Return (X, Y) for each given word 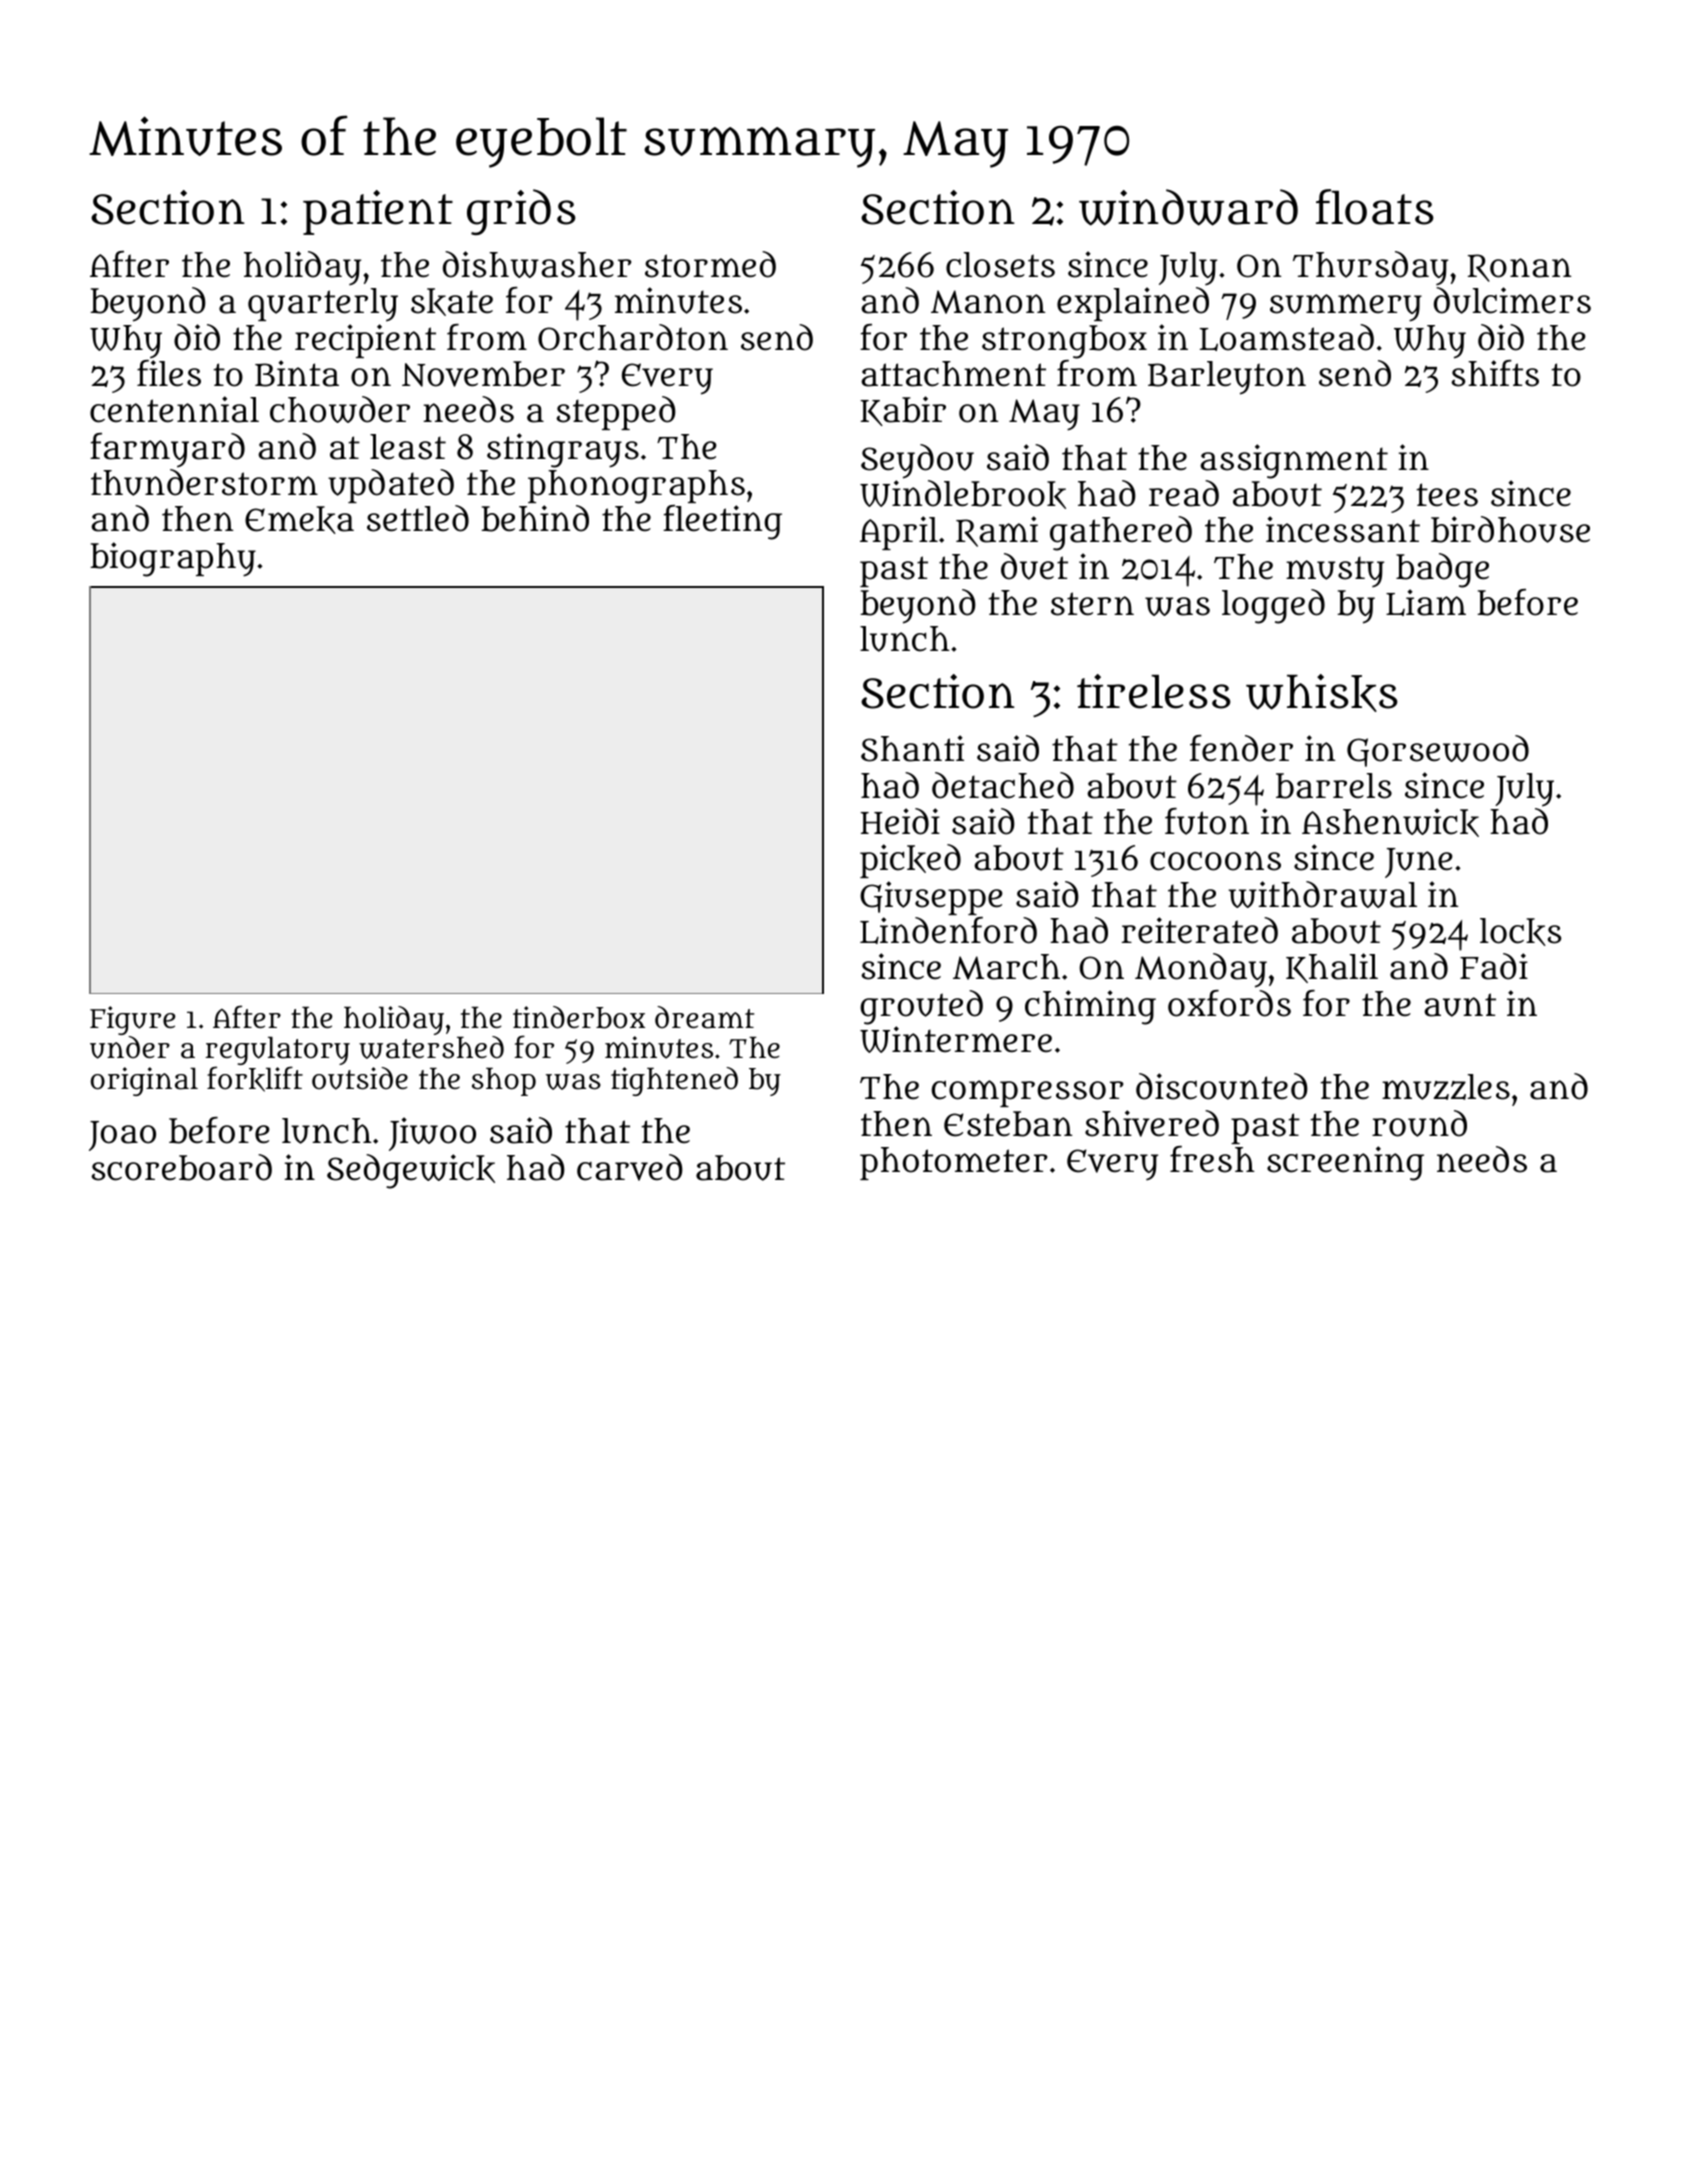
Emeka (299, 520)
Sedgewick (411, 1171)
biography (173, 559)
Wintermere (956, 1039)
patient (378, 212)
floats (1375, 207)
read (1184, 493)
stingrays (563, 450)
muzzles (1446, 1087)
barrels (1334, 786)
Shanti (912, 748)
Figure (132, 1020)
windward (1188, 207)
